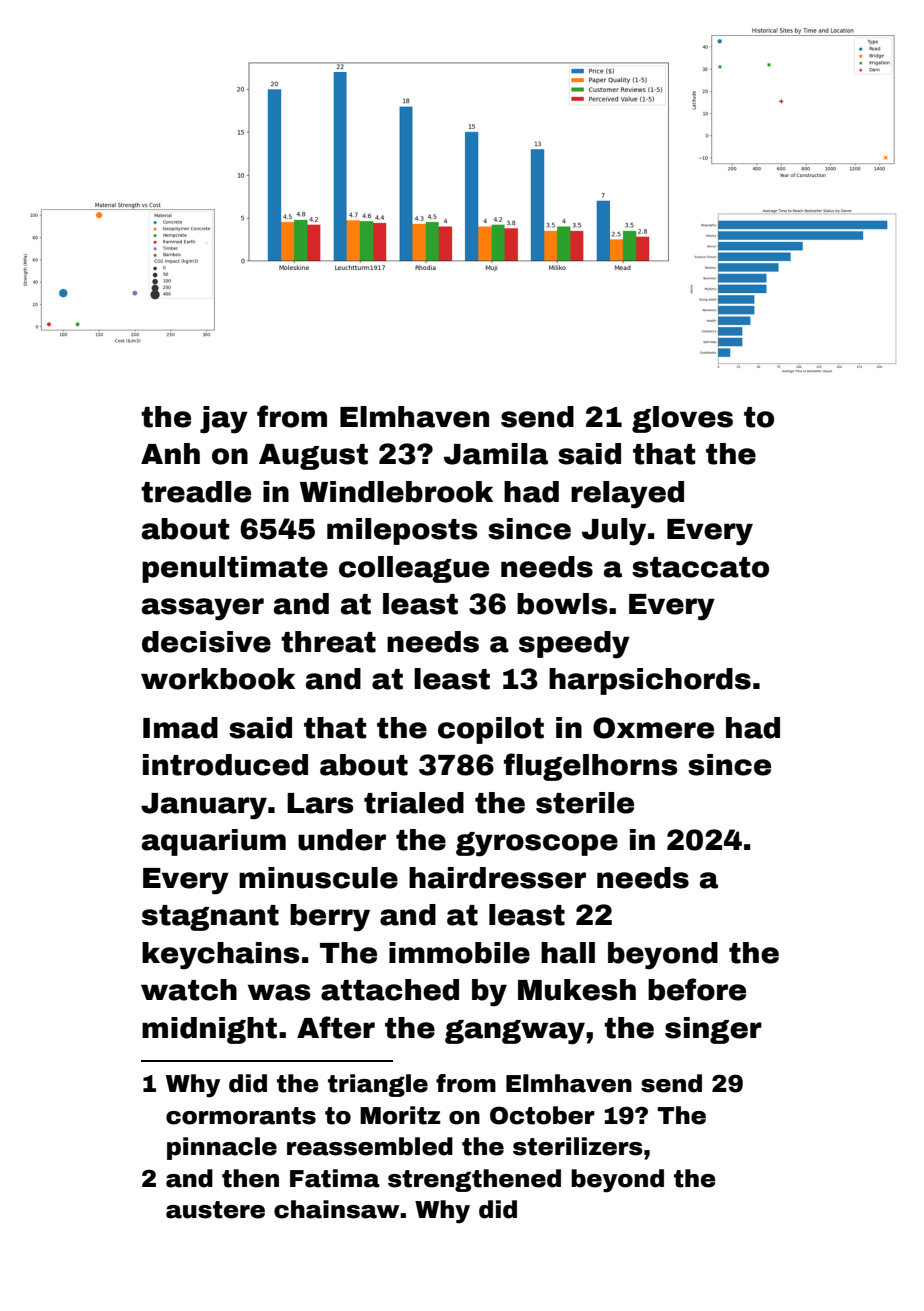 The width and height of the screenshot is (924, 1311). I want to click on hall, so click(568, 953).
